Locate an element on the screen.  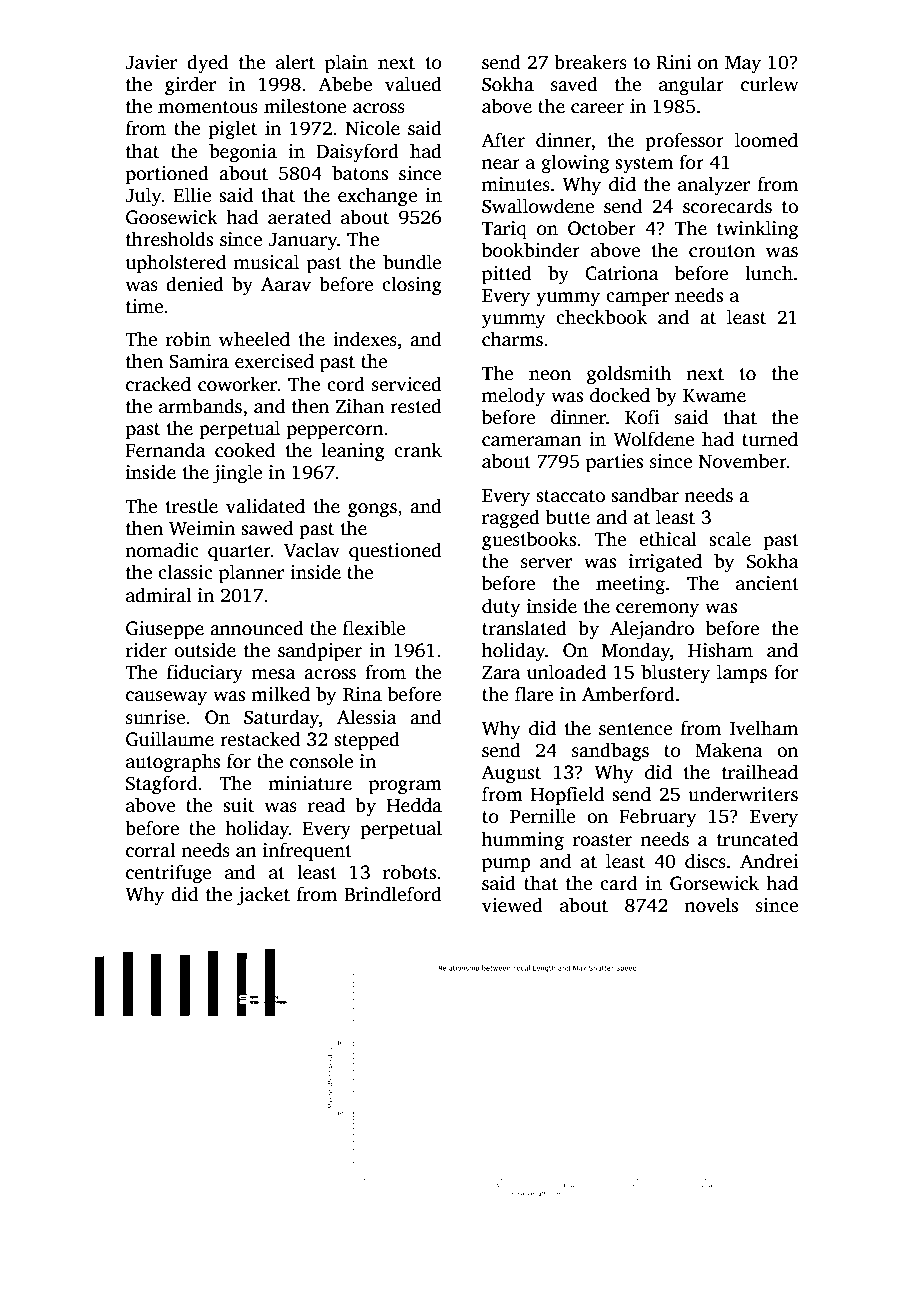
lamps is located at coordinates (742, 674).
